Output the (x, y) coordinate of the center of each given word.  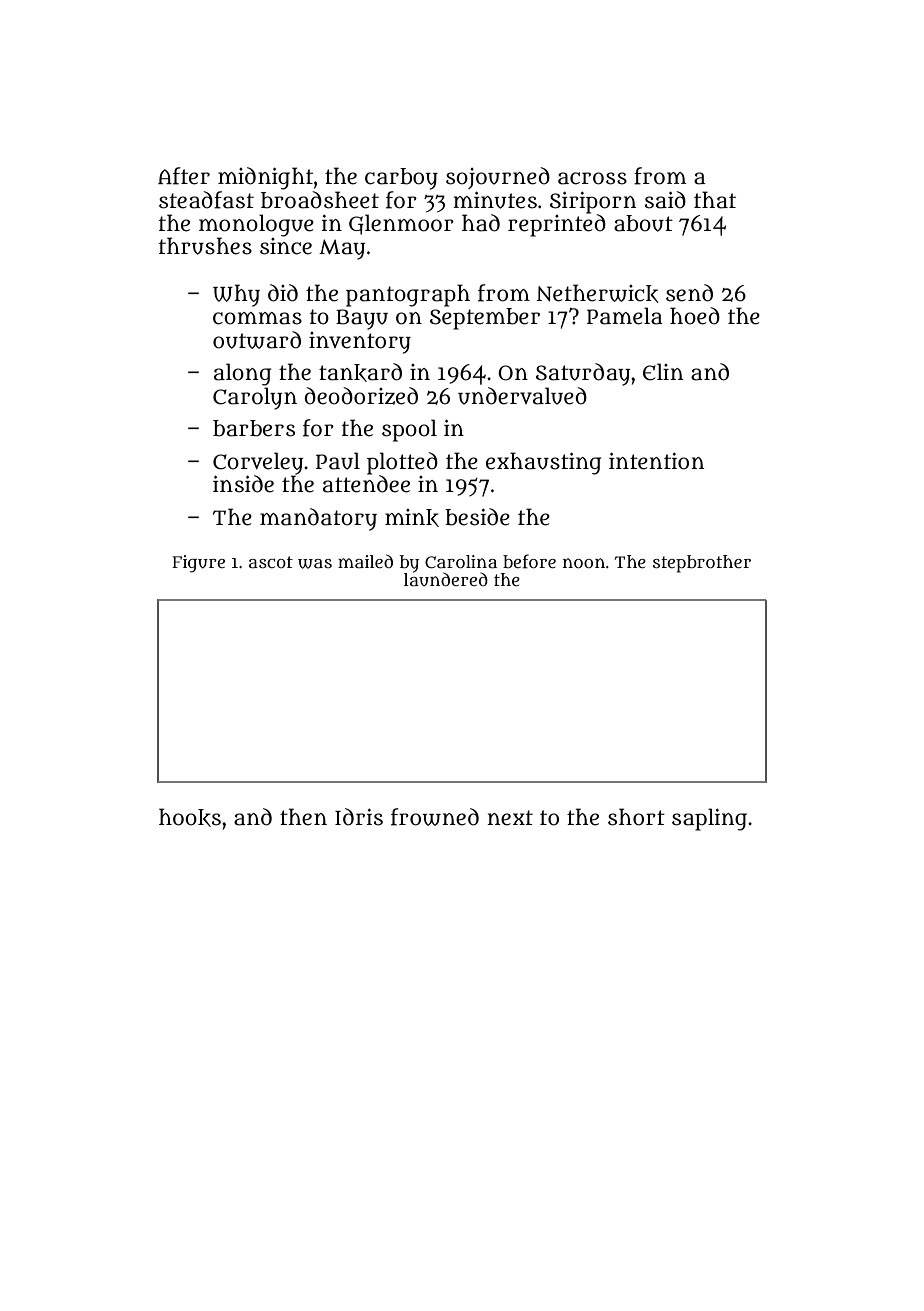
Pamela (624, 316)
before (529, 561)
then (303, 817)
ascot (271, 562)
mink (412, 518)
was (315, 564)
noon (584, 563)
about (643, 223)
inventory (360, 343)
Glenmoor (401, 224)
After (184, 176)
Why (236, 295)
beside (477, 517)
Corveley (258, 463)
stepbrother (702, 564)
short (636, 817)
